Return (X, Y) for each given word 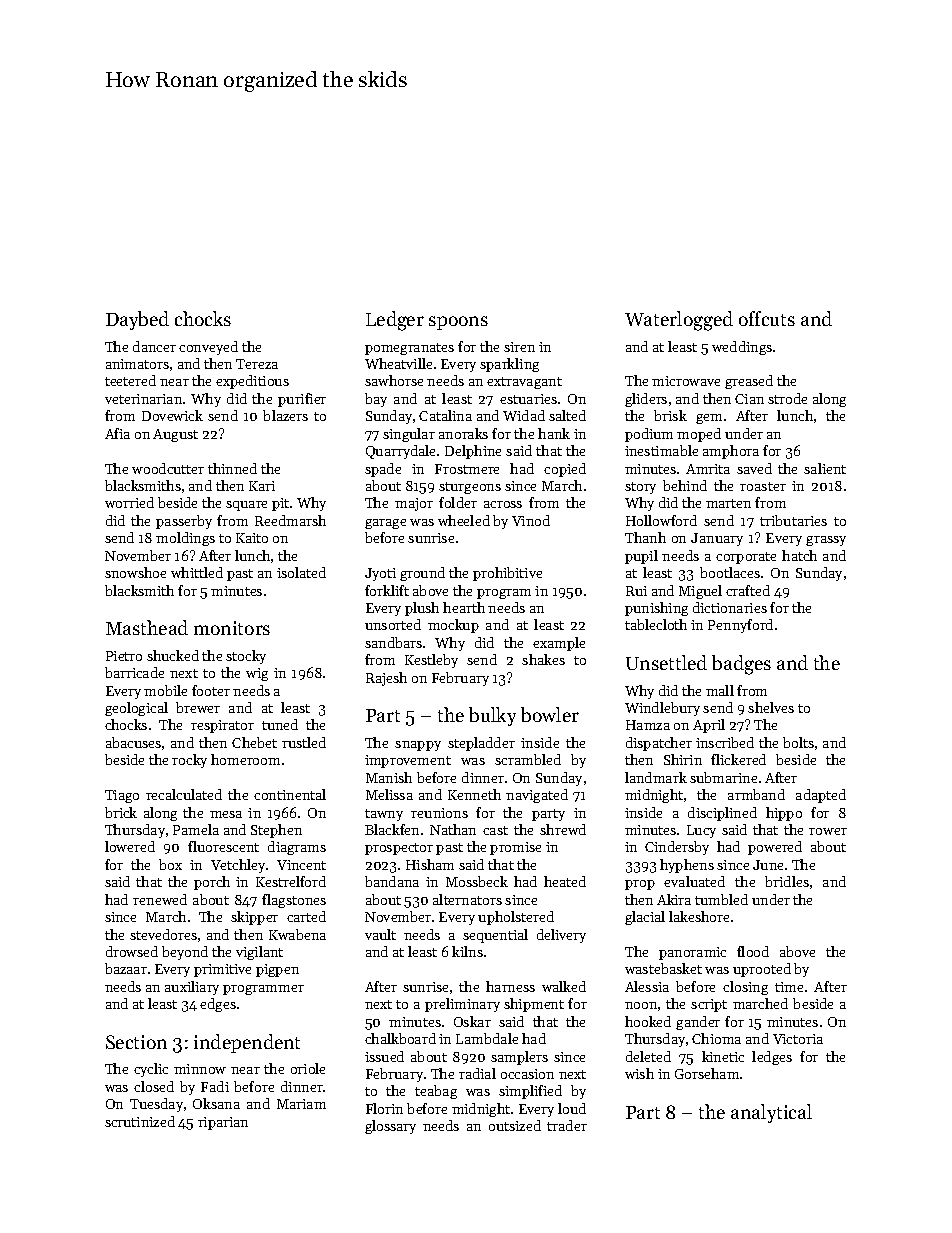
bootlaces (730, 572)
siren (519, 347)
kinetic (723, 1056)
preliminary (462, 1005)
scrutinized (140, 1121)
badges (741, 665)
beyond (185, 953)
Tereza (257, 364)
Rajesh (386, 679)
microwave (686, 381)
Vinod (531, 520)
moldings (185, 539)
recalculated (184, 794)
